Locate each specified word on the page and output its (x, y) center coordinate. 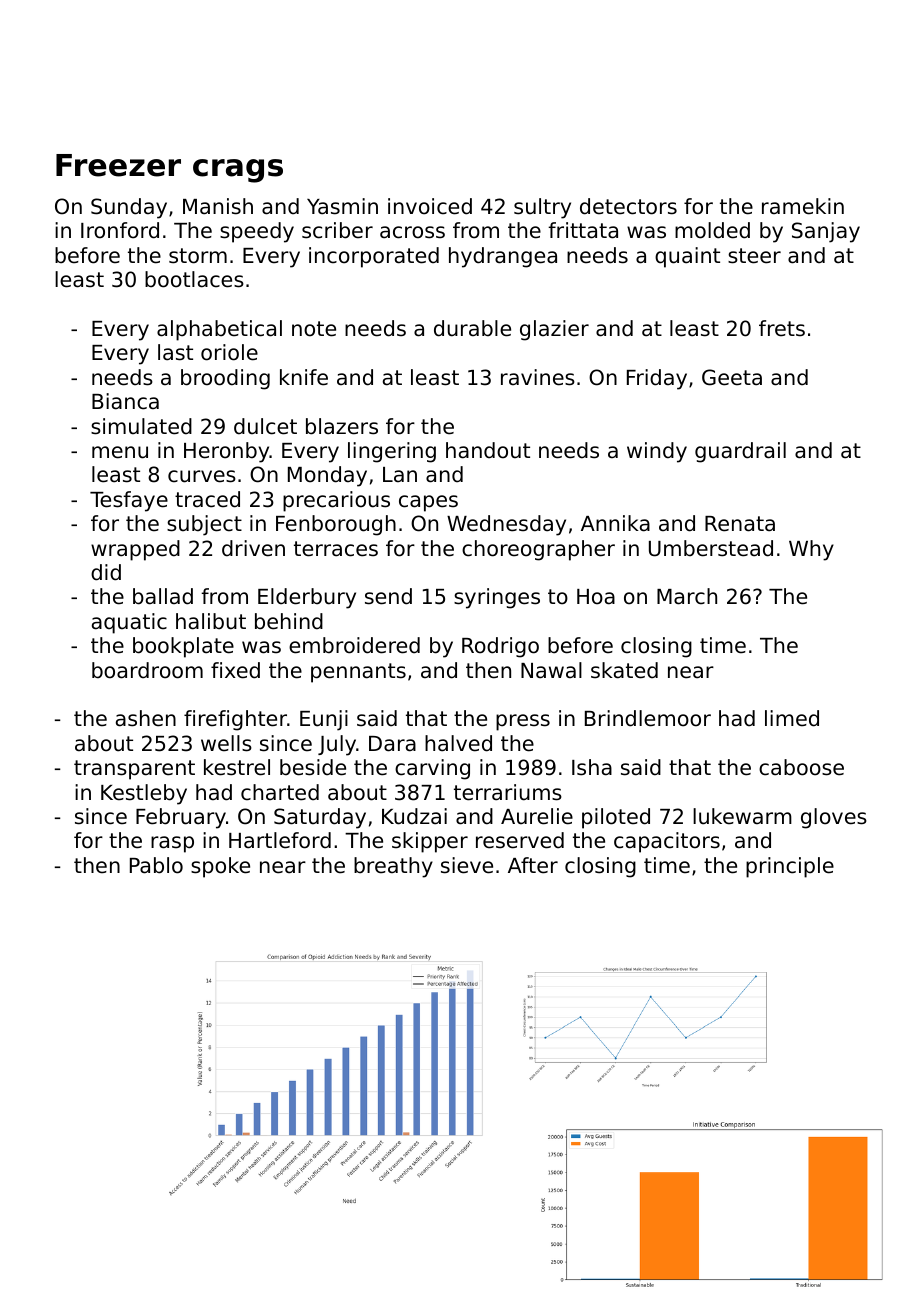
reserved (520, 840)
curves (202, 476)
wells (226, 743)
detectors (628, 206)
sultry (542, 208)
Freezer (118, 165)
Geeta (732, 377)
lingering (392, 452)
